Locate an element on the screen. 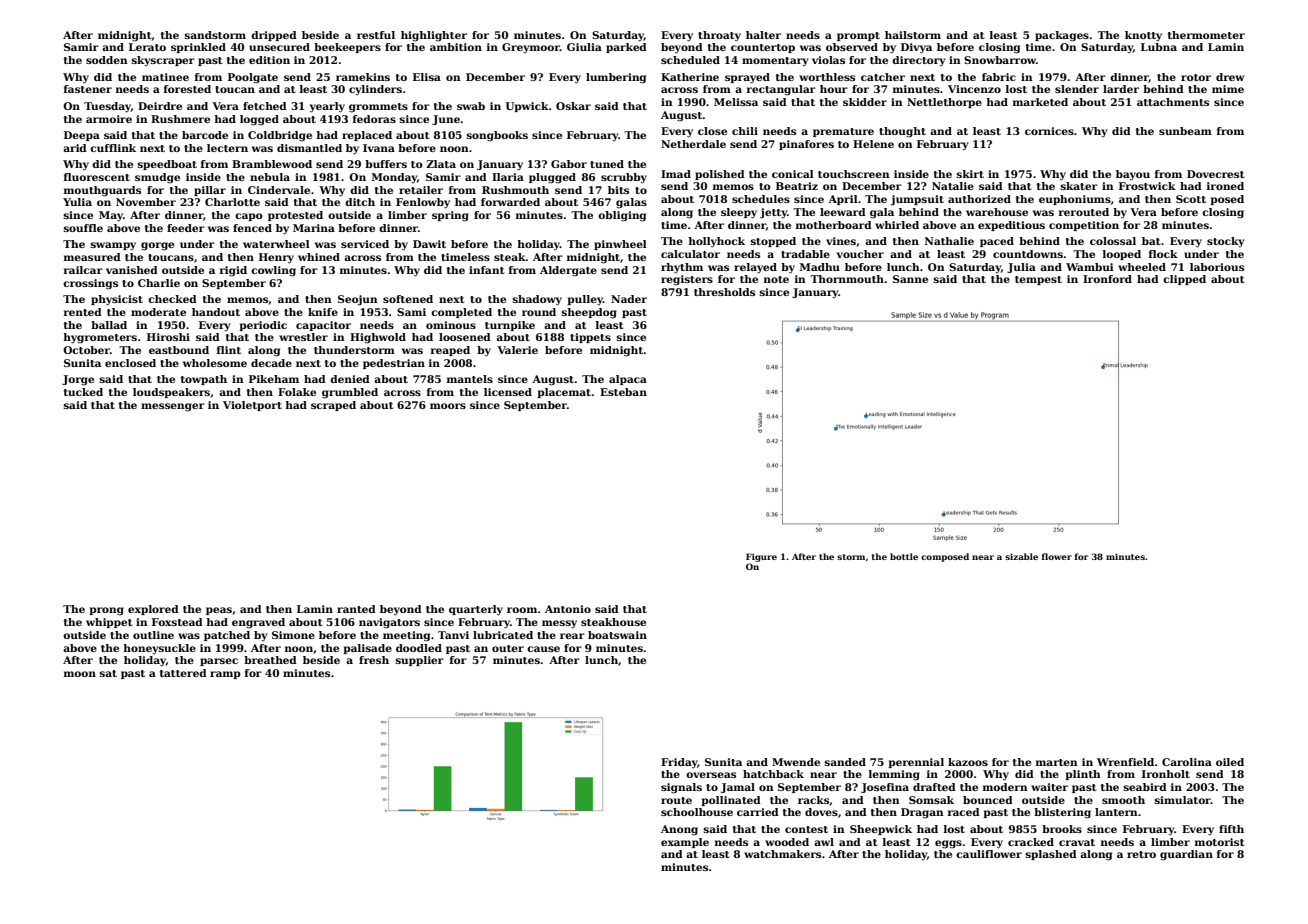  sizable is located at coordinates (1021, 556).
